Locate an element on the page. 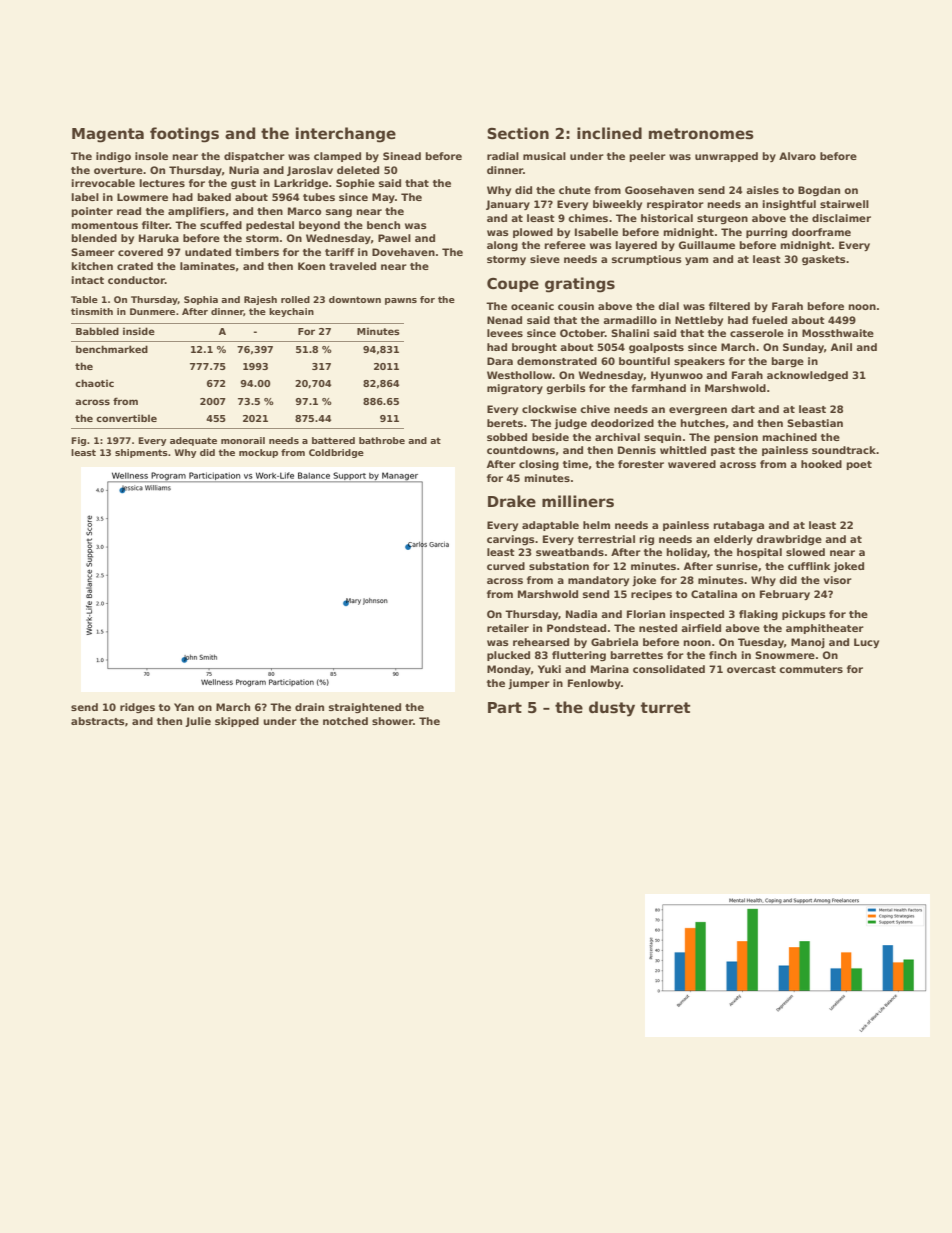  Sophie is located at coordinates (355, 184).
